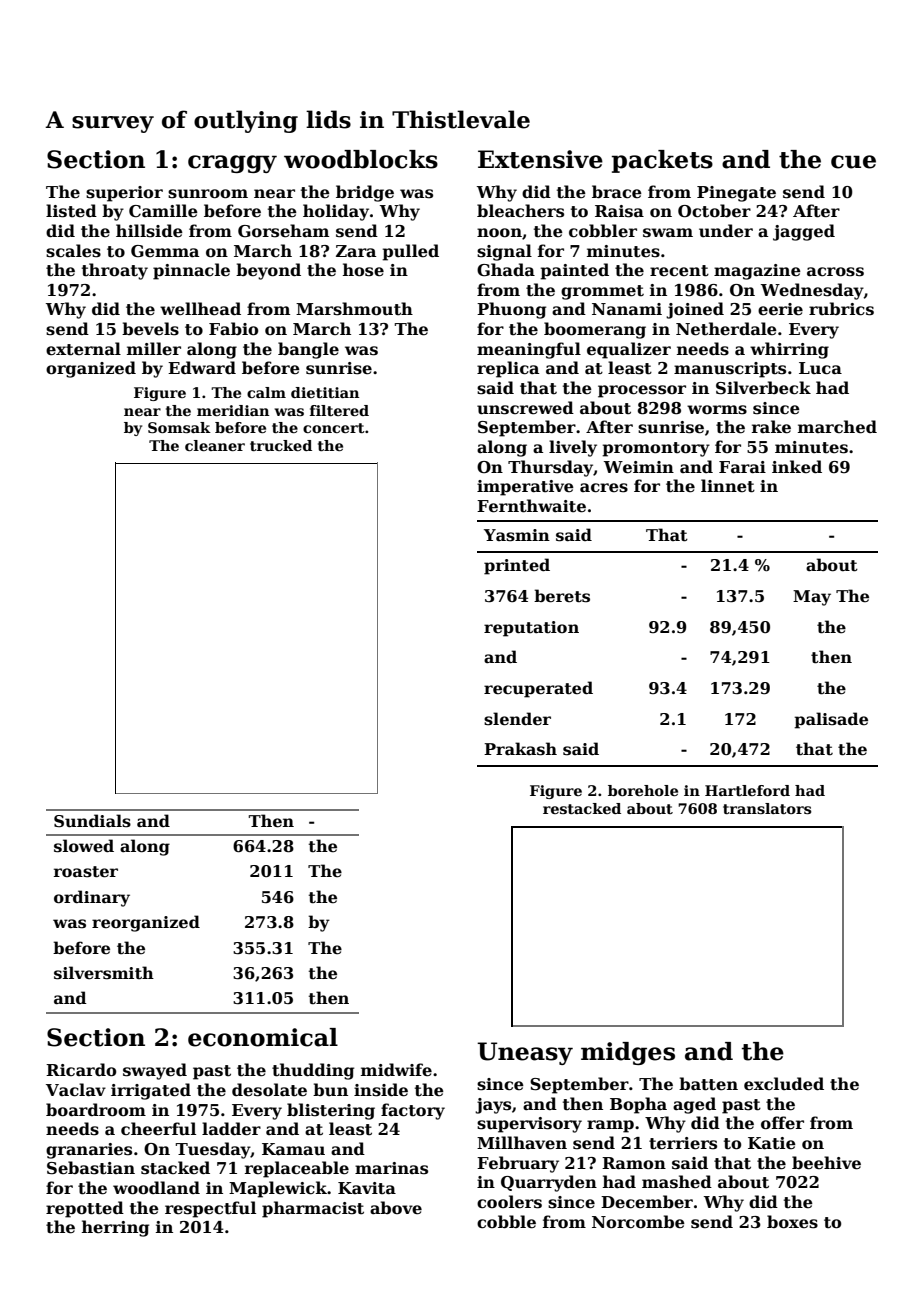 This page has height=1314, width=924. Describe the element at coordinates (853, 162) in the page. I see `cue` at that location.
